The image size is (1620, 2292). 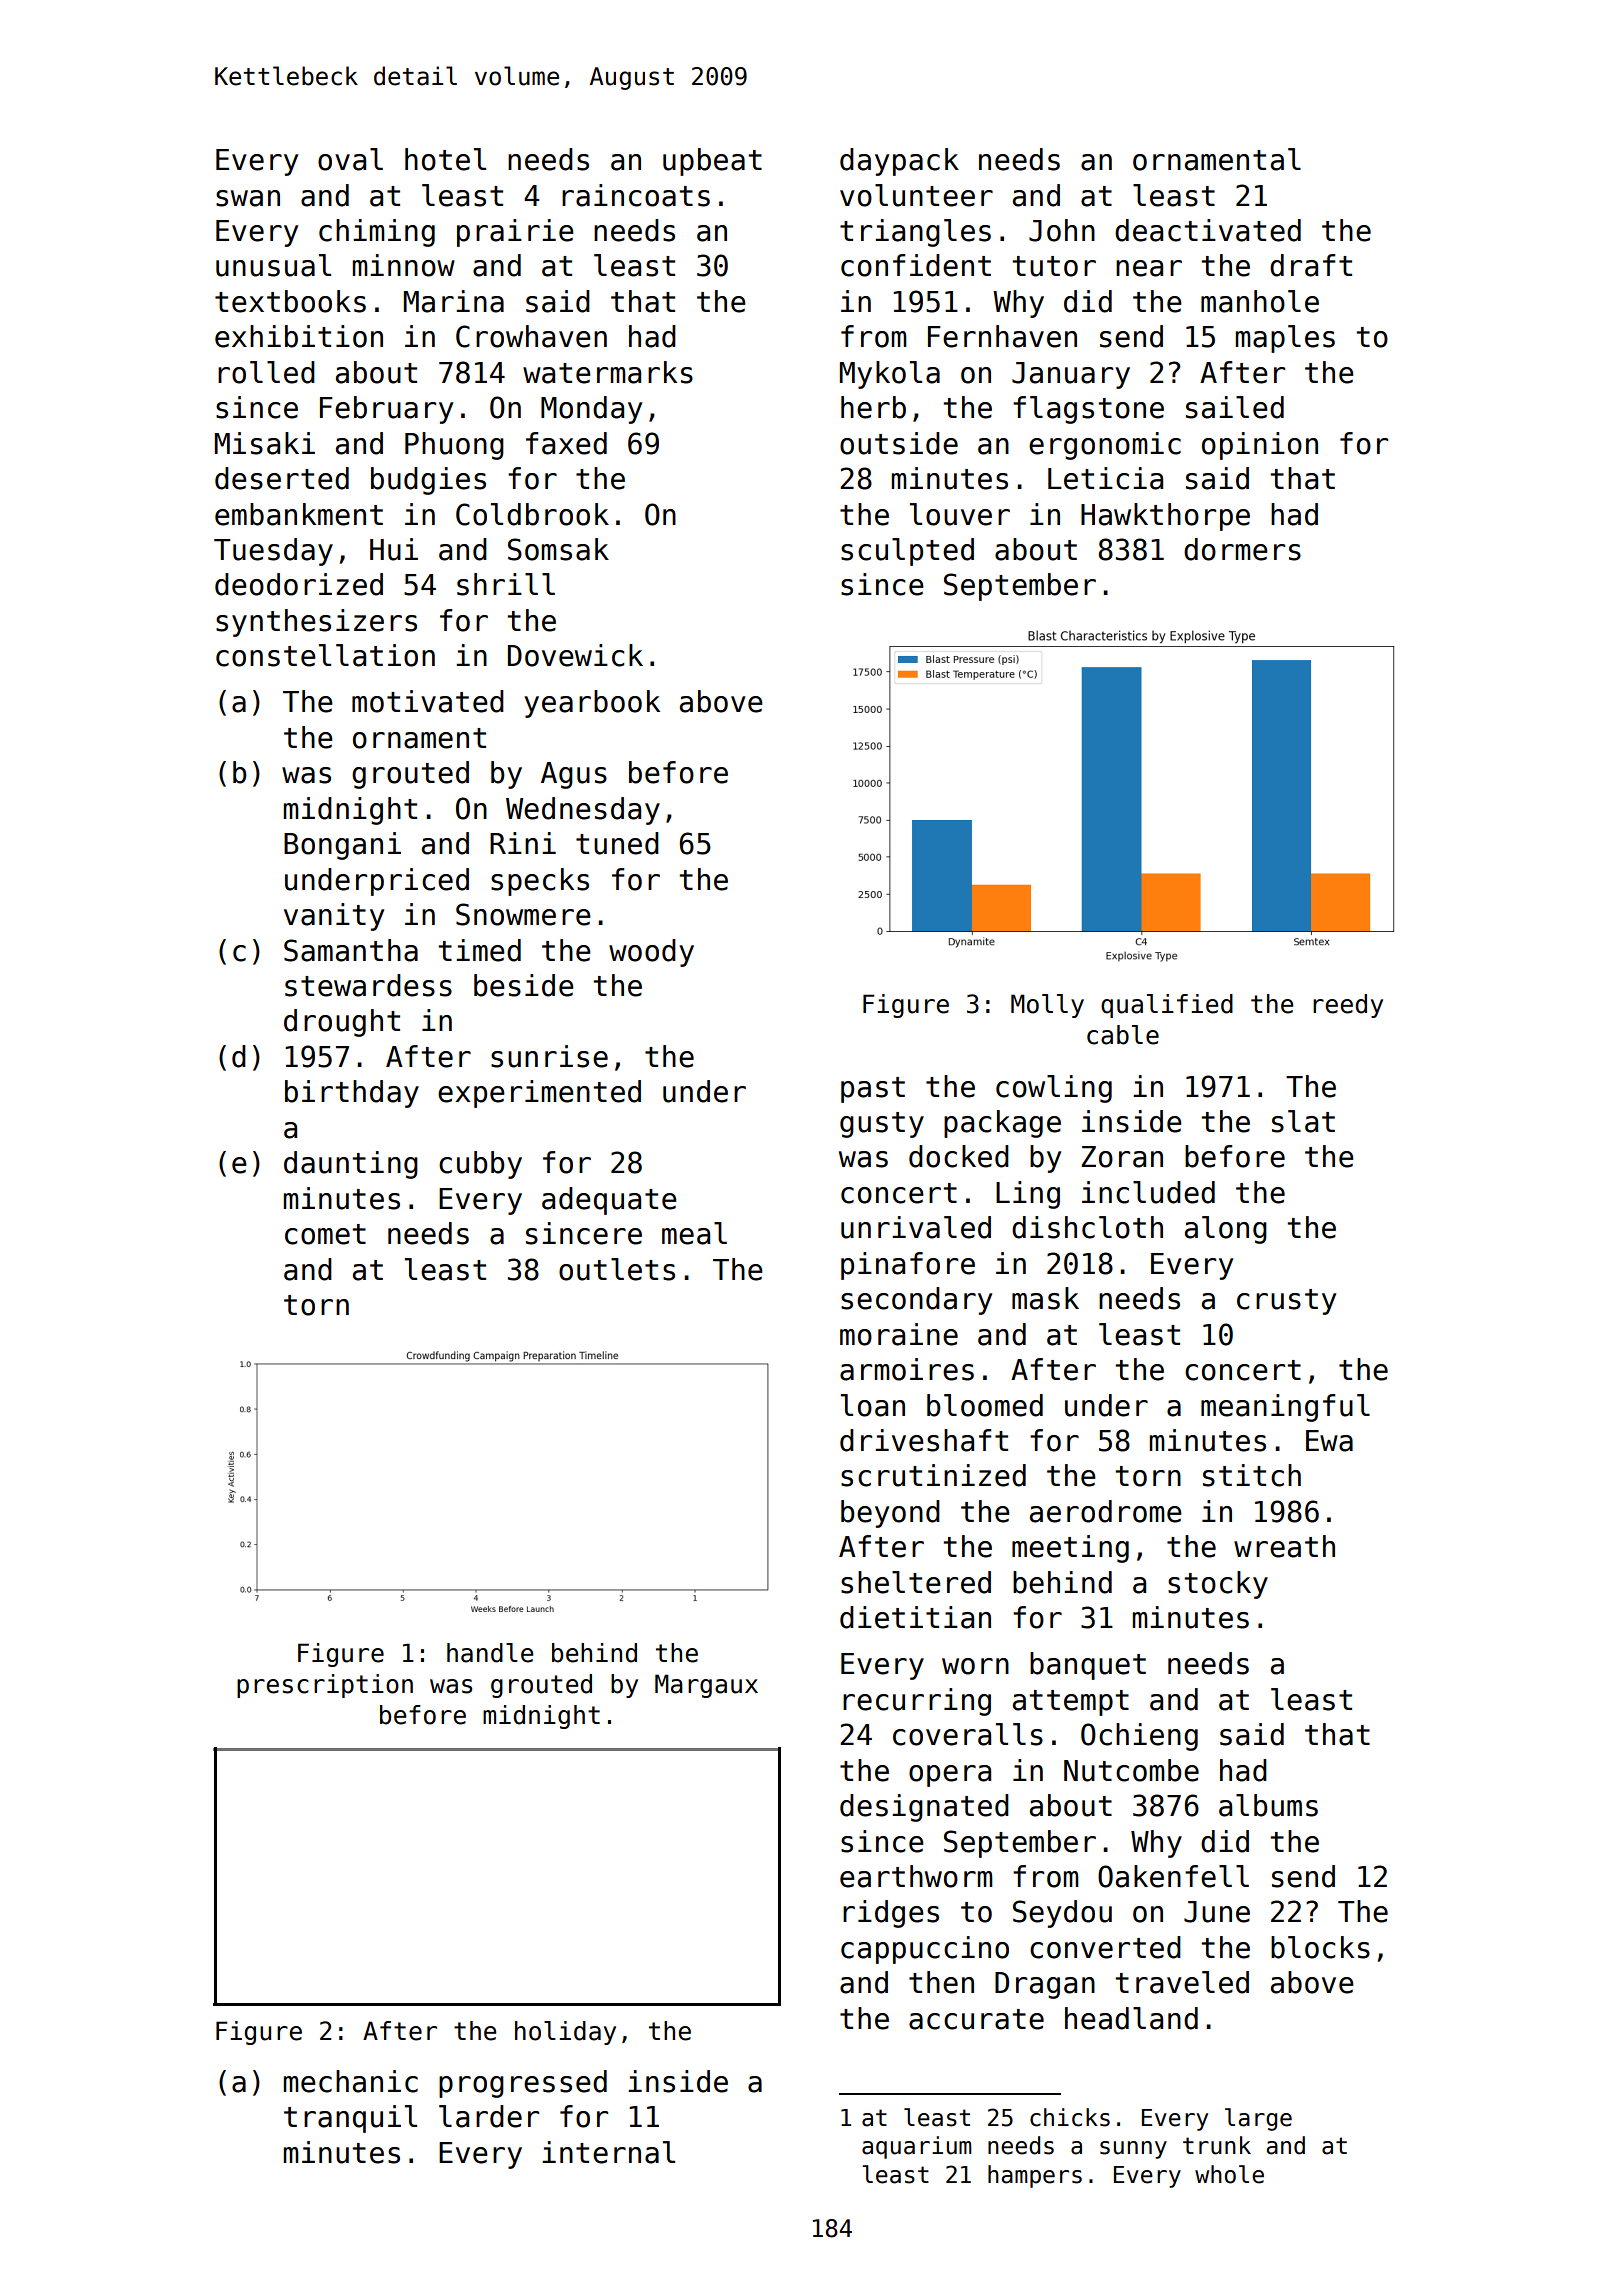 What do you see at coordinates (636, 195) in the screenshot?
I see `raincoats` at bounding box center [636, 195].
